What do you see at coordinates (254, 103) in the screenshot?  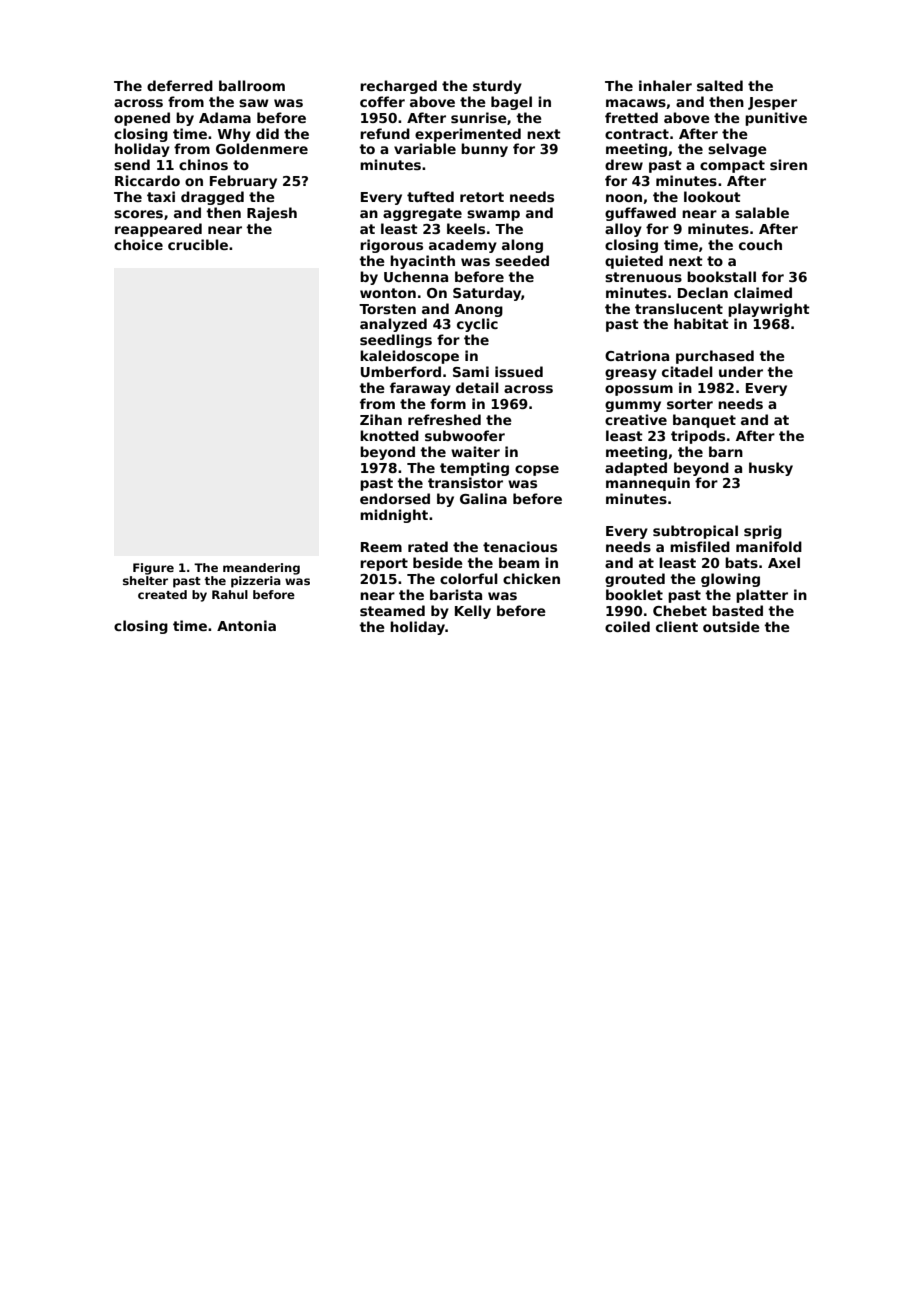 I see `saw` at bounding box center [254, 103].
